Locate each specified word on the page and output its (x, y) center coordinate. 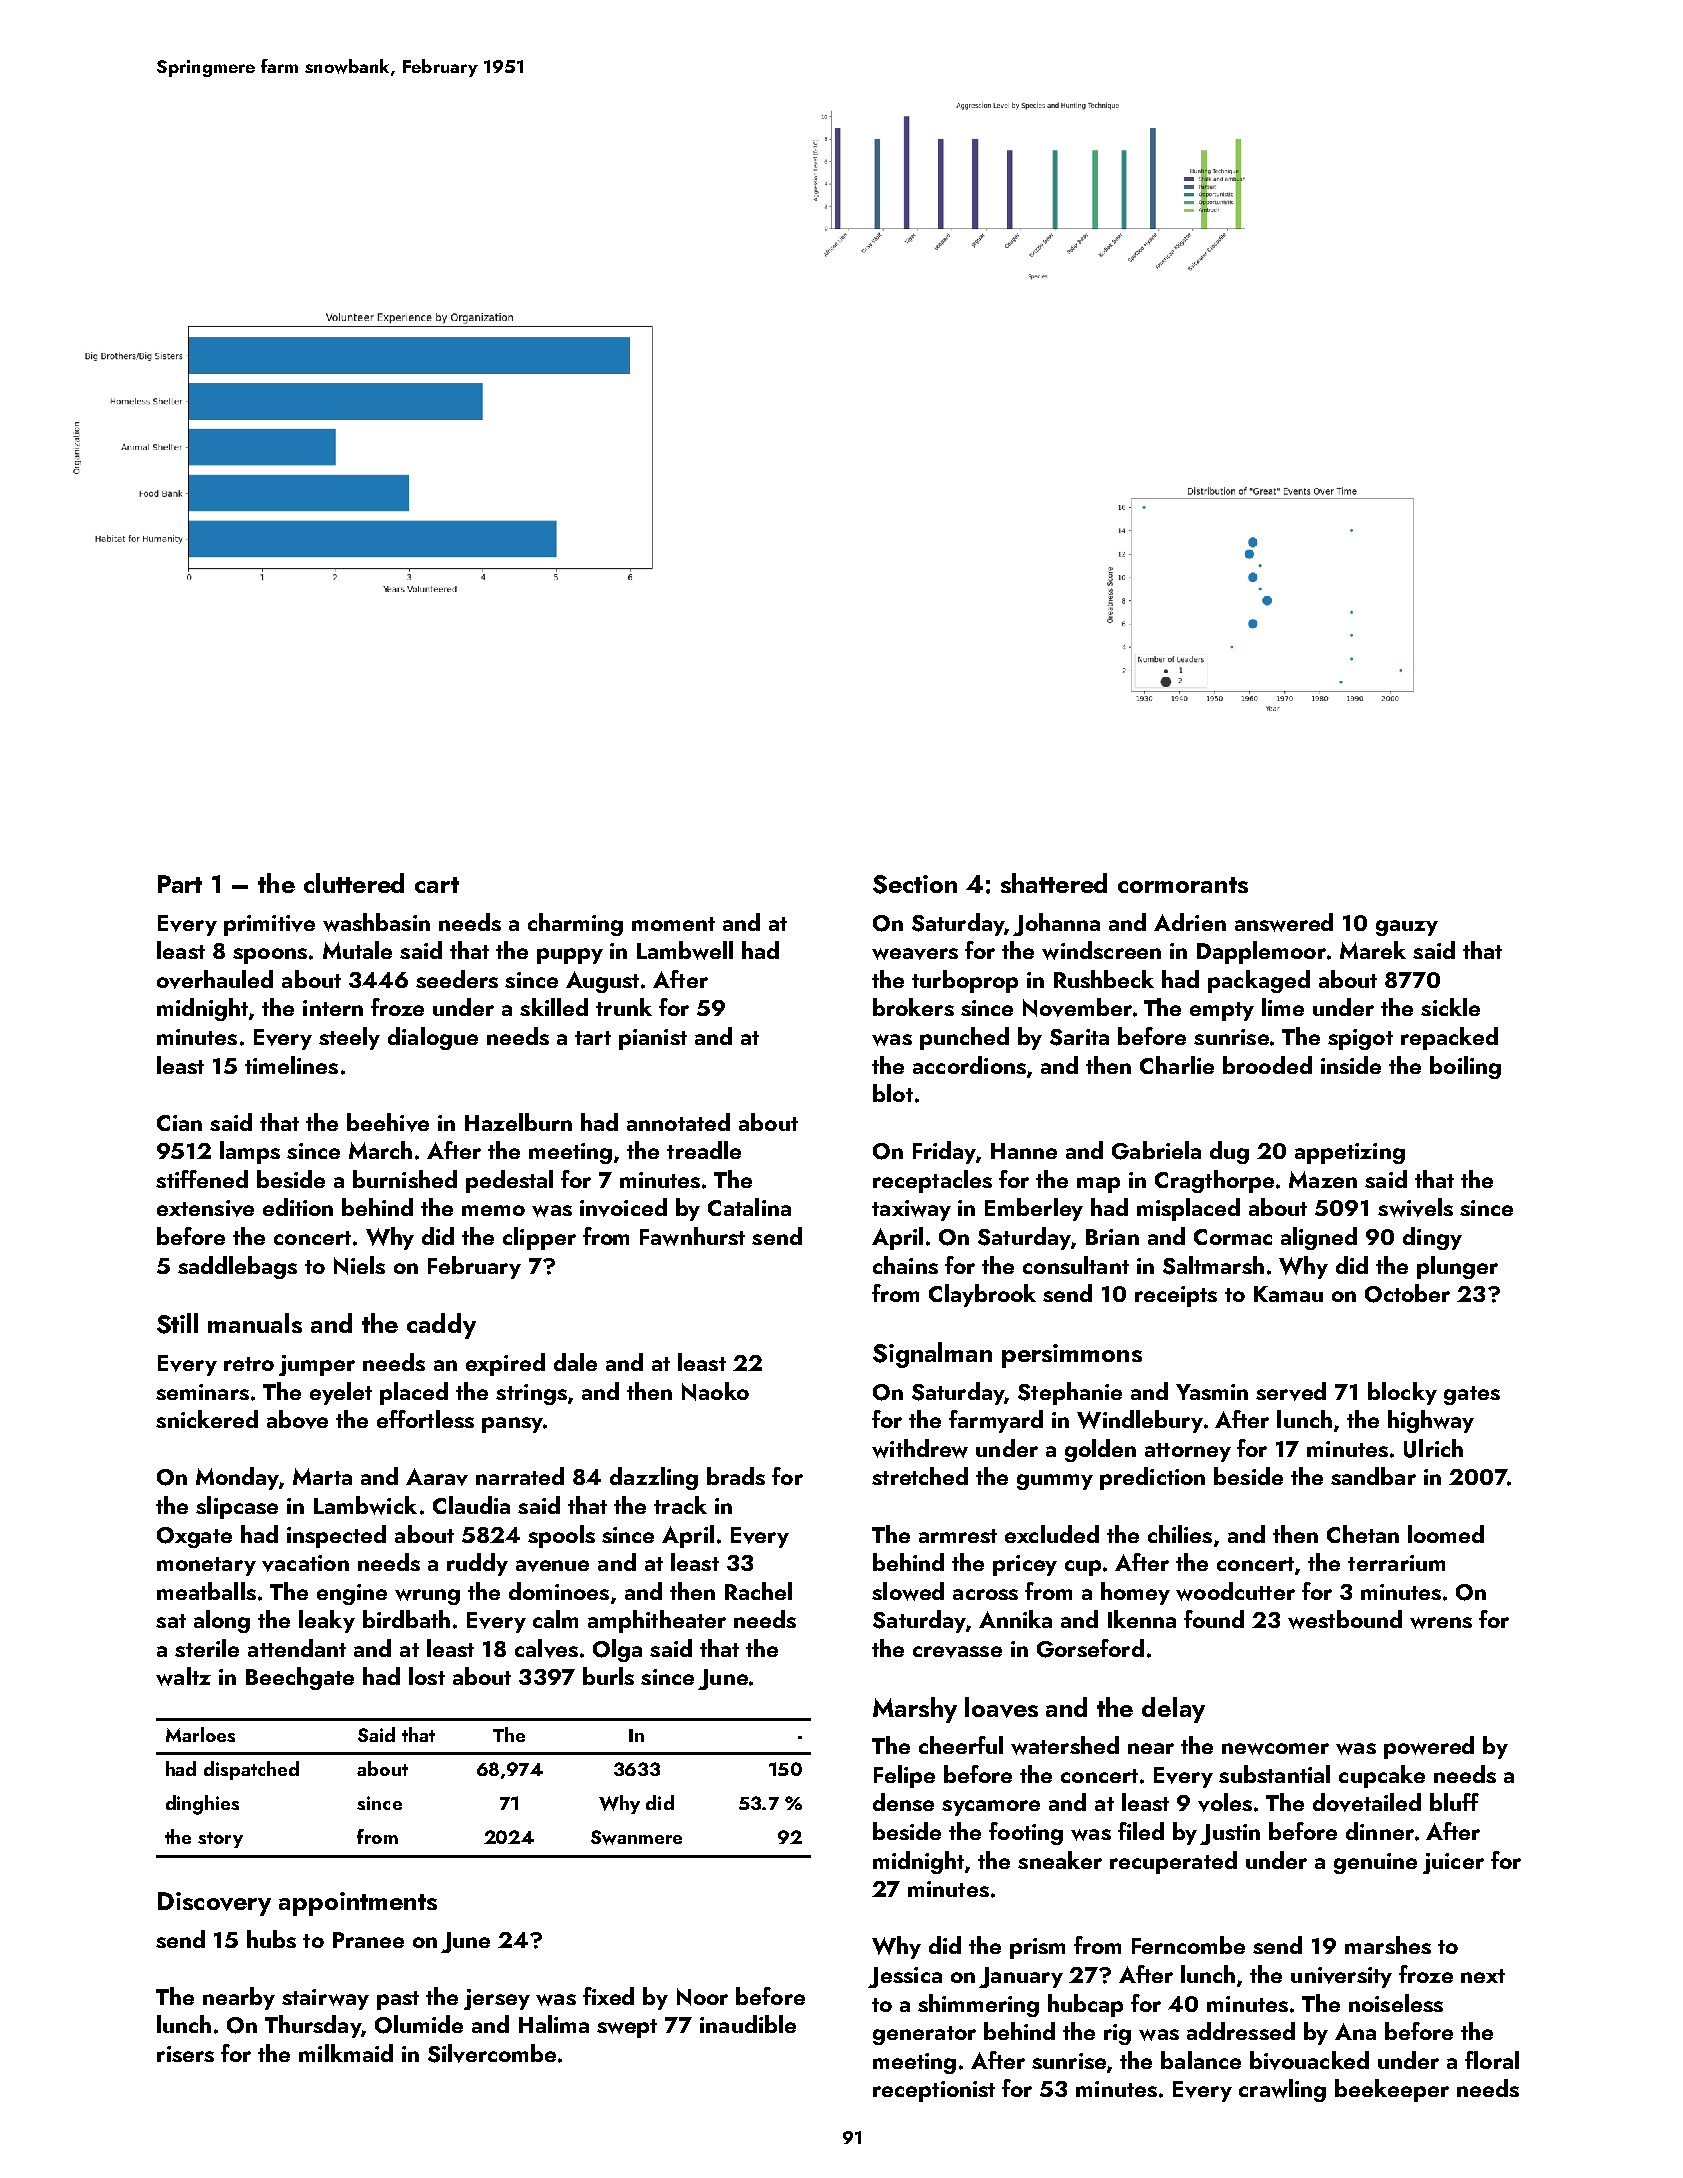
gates (1472, 1395)
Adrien (1190, 922)
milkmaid (346, 2053)
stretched (920, 1476)
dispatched (251, 1770)
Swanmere (636, 1837)
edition (298, 1207)
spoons (270, 956)
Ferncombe (1188, 1945)
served (1291, 1391)
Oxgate (194, 1537)
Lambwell (685, 950)
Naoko (715, 1391)
